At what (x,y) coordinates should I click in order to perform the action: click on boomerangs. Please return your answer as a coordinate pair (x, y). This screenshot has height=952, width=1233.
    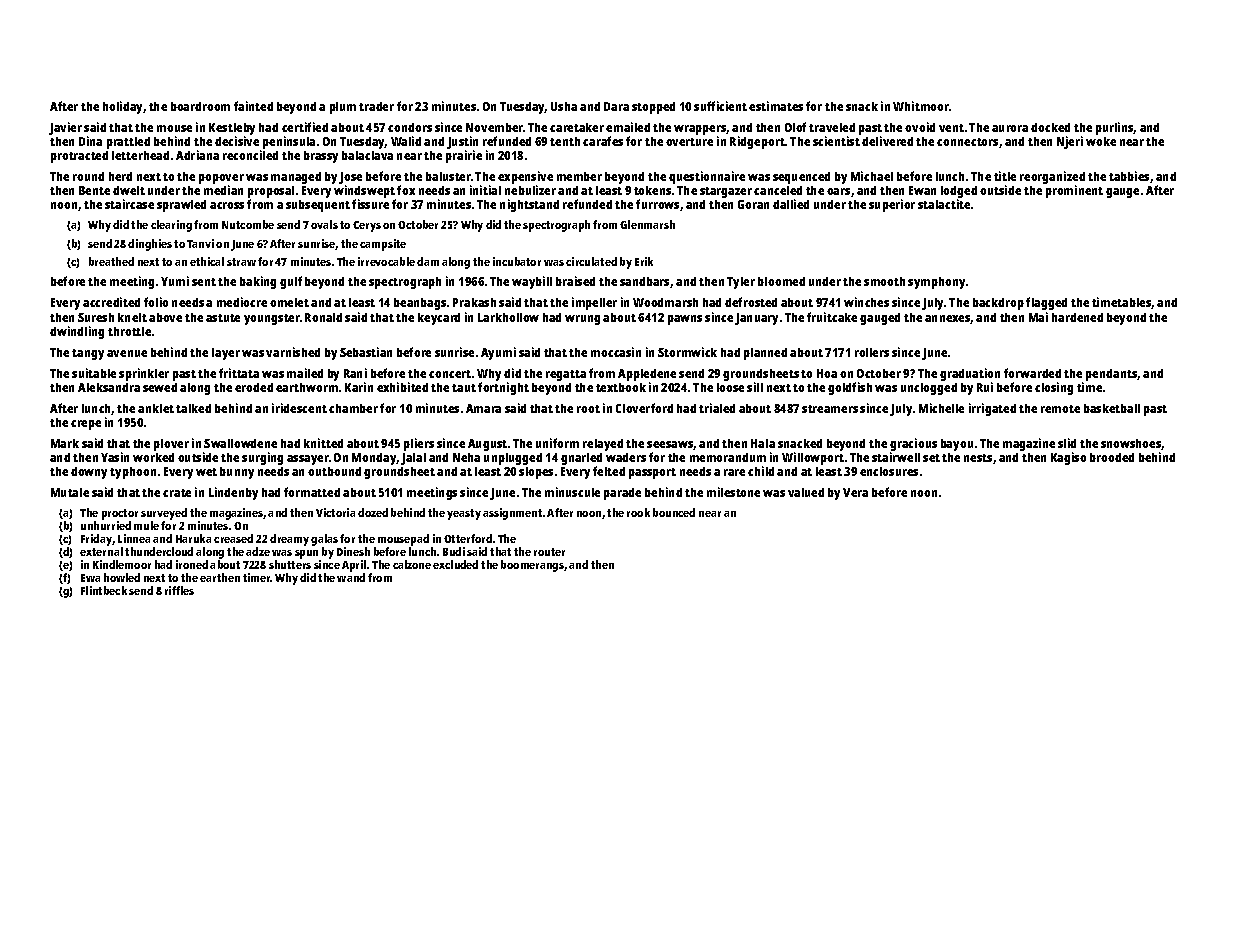
    Looking at the image, I should click on (532, 566).
